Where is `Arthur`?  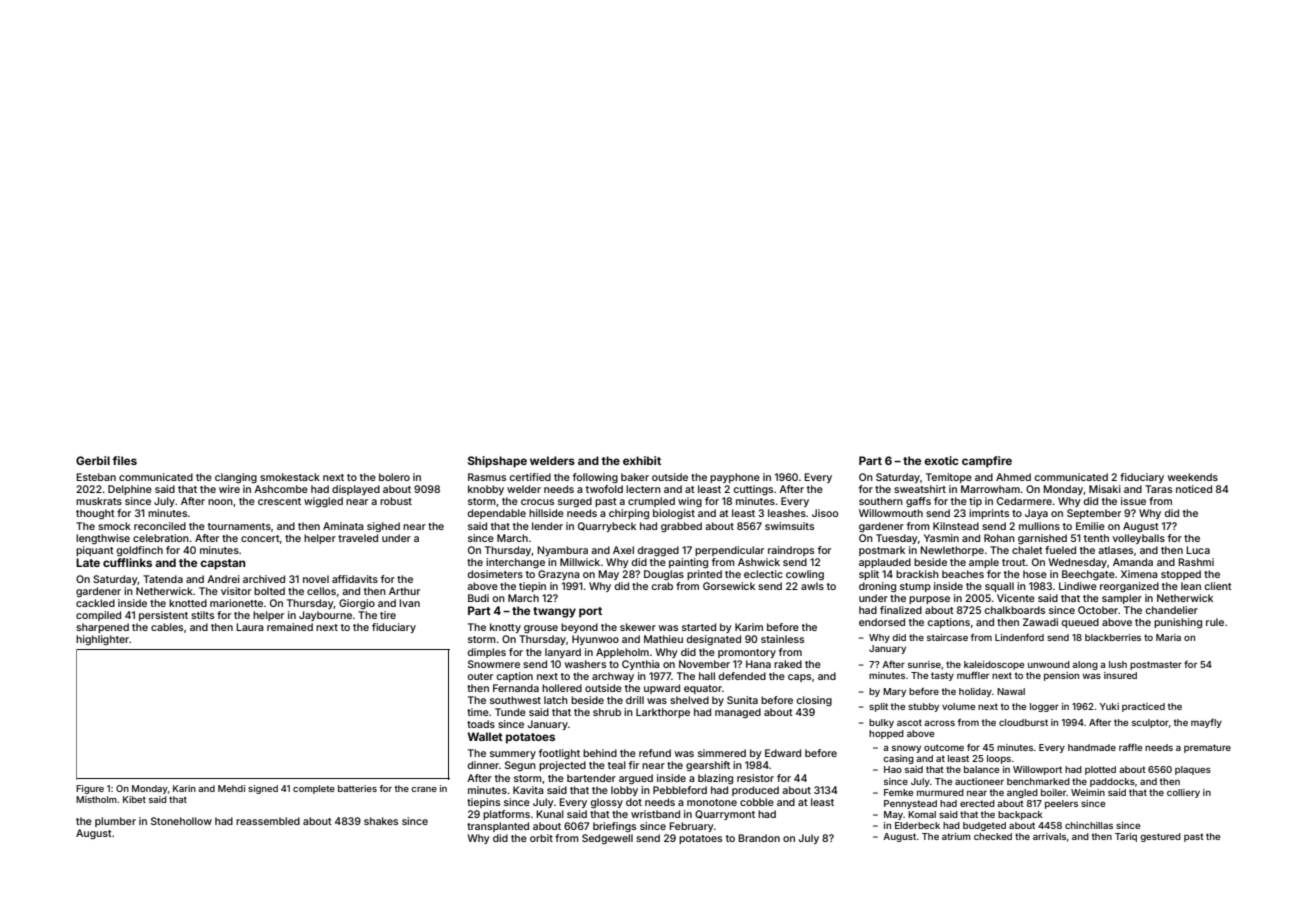
Arthur is located at coordinates (404, 591).
